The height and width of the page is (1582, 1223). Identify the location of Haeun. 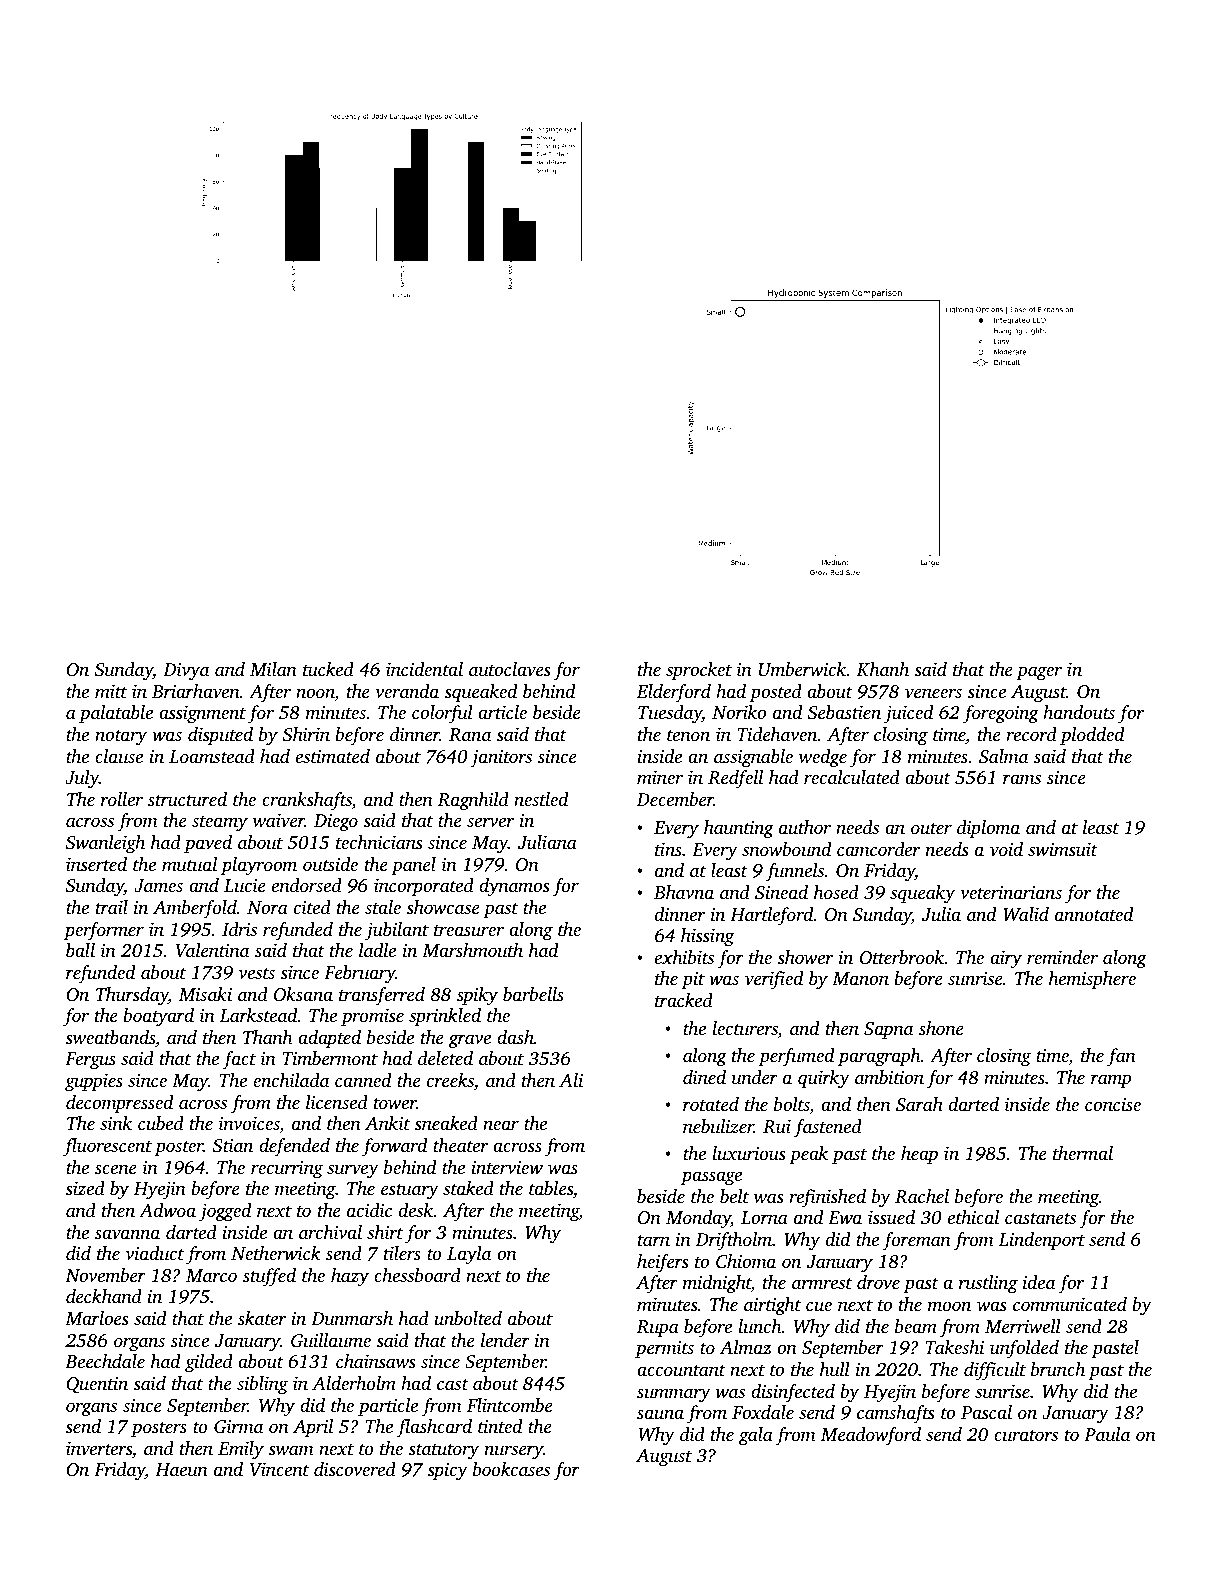
(181, 1469).
